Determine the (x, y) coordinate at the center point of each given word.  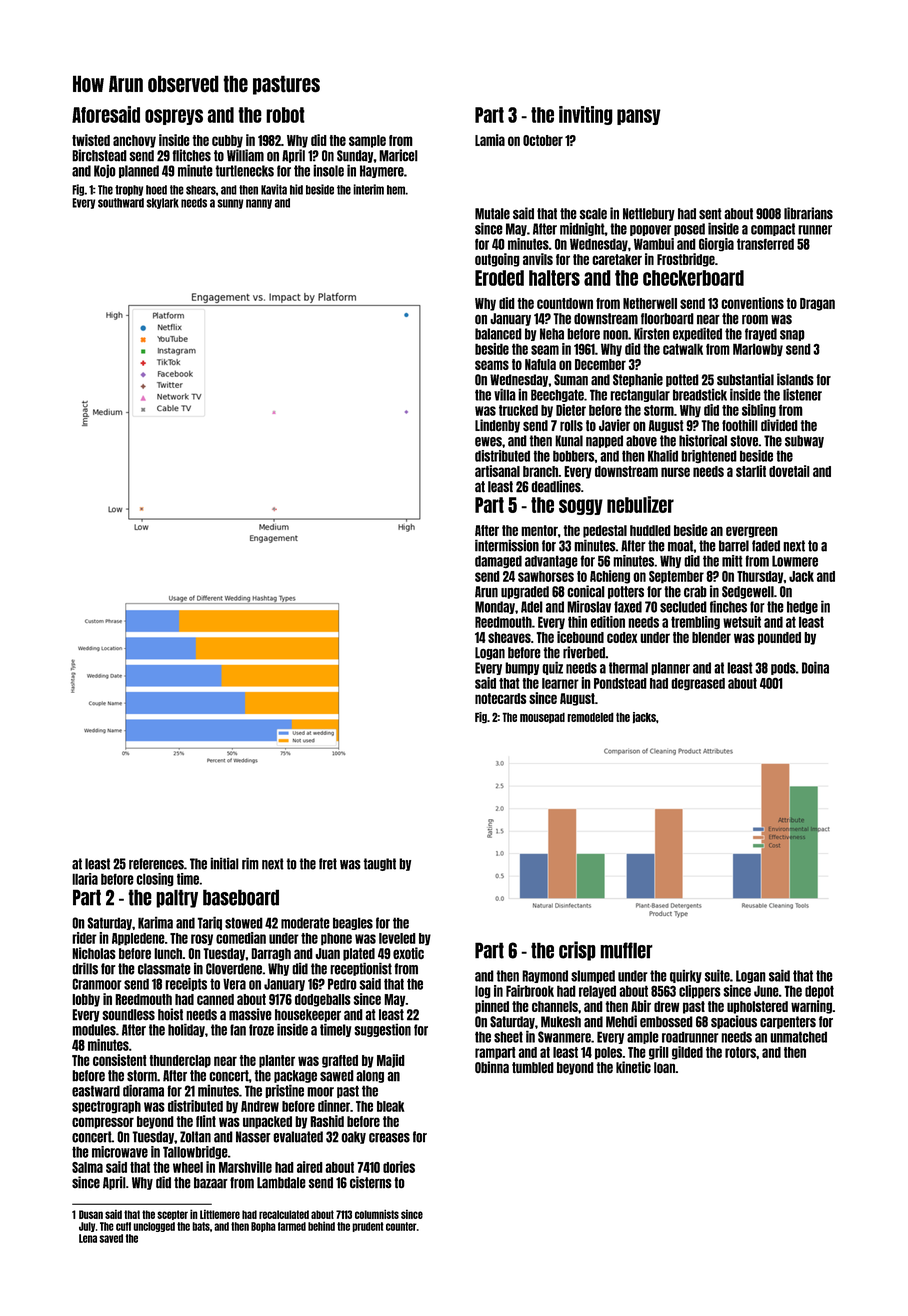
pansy (639, 117)
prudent (368, 1227)
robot (285, 115)
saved (111, 1238)
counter (401, 1226)
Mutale (492, 214)
